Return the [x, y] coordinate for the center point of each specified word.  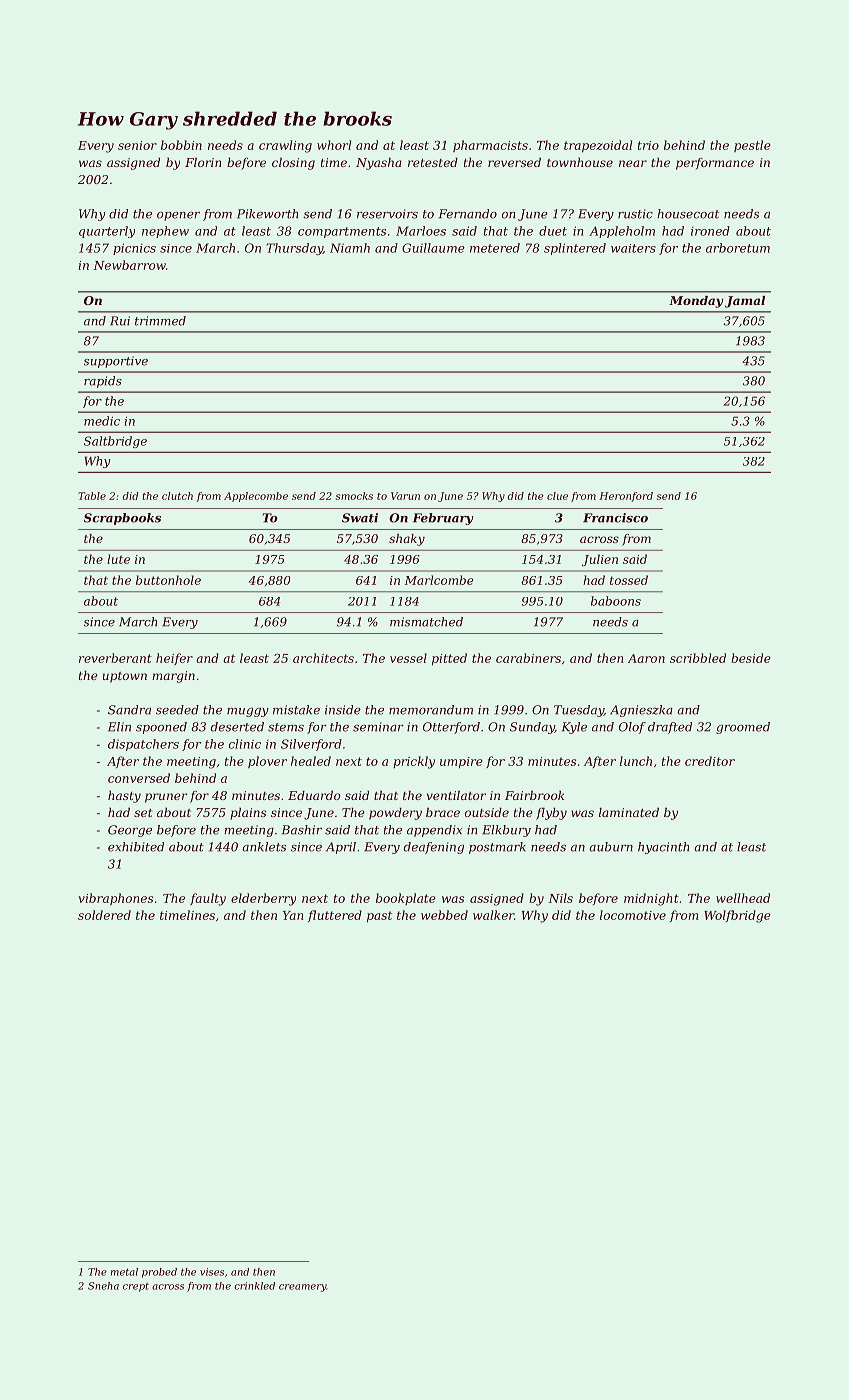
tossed [629, 580]
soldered [104, 915]
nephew [165, 232]
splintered [575, 249]
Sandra [129, 710]
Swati [360, 518]
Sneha [103, 1286]
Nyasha [379, 164]
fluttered [335, 916]
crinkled [254, 1286]
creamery [302, 1288]
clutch [177, 496]
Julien [600, 560]
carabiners [528, 658]
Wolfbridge [737, 916]
